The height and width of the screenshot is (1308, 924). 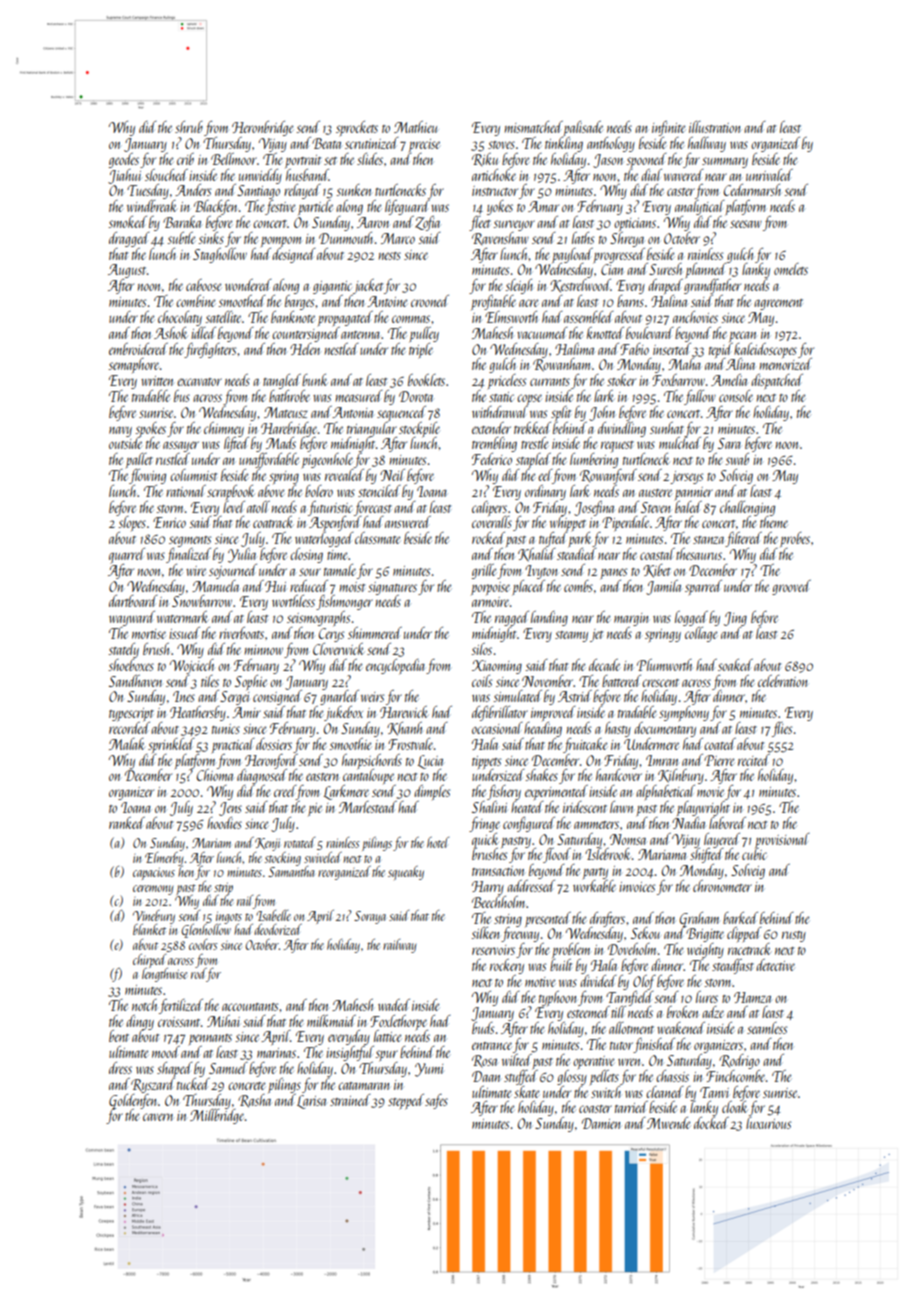 What do you see at coordinates (210, 350) in the screenshot?
I see `firefighters` at bounding box center [210, 350].
